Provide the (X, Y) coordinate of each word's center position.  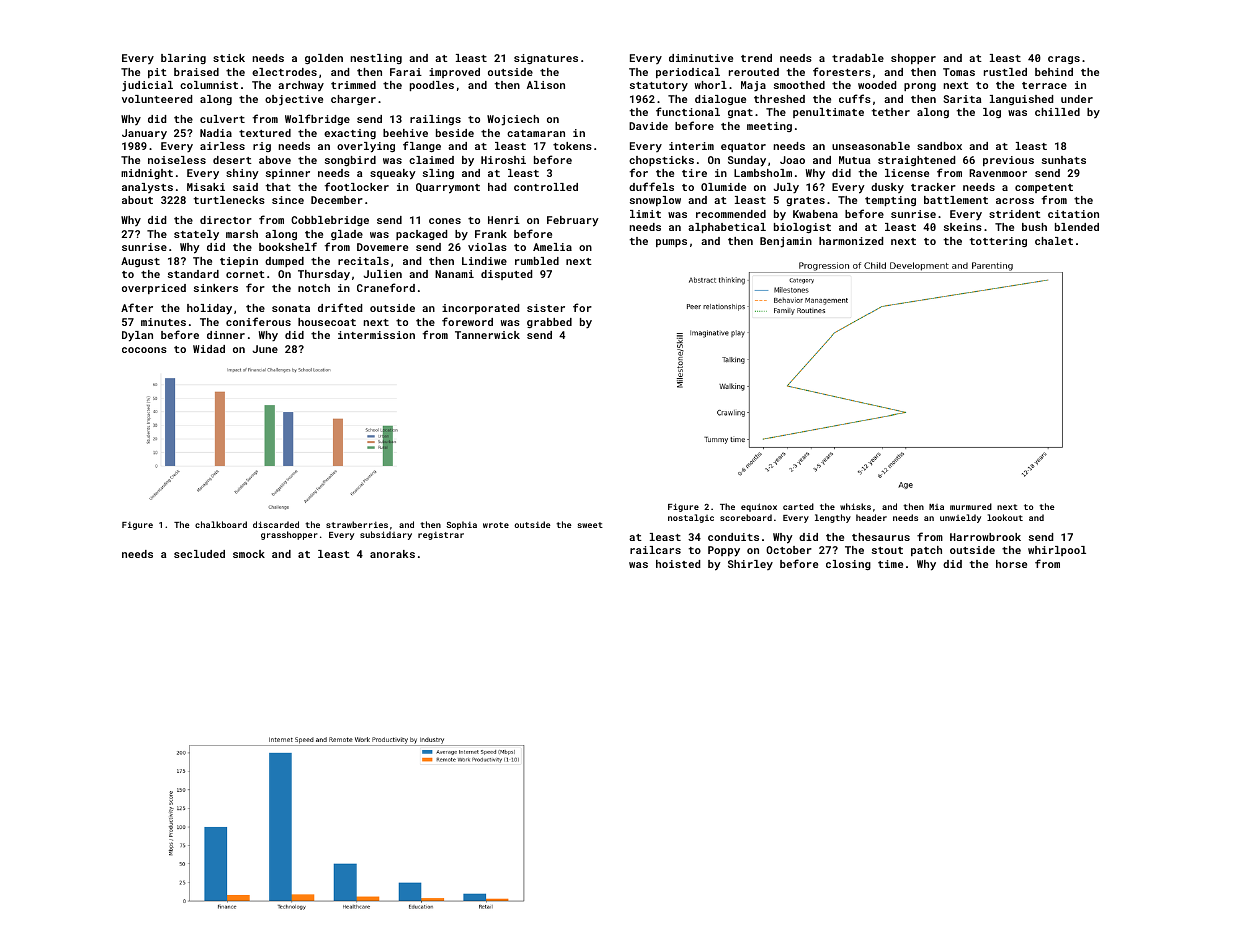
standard (193, 274)
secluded (199, 554)
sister (546, 308)
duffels (651, 186)
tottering (998, 242)
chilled (1057, 112)
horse (1011, 564)
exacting (350, 134)
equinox (759, 507)
